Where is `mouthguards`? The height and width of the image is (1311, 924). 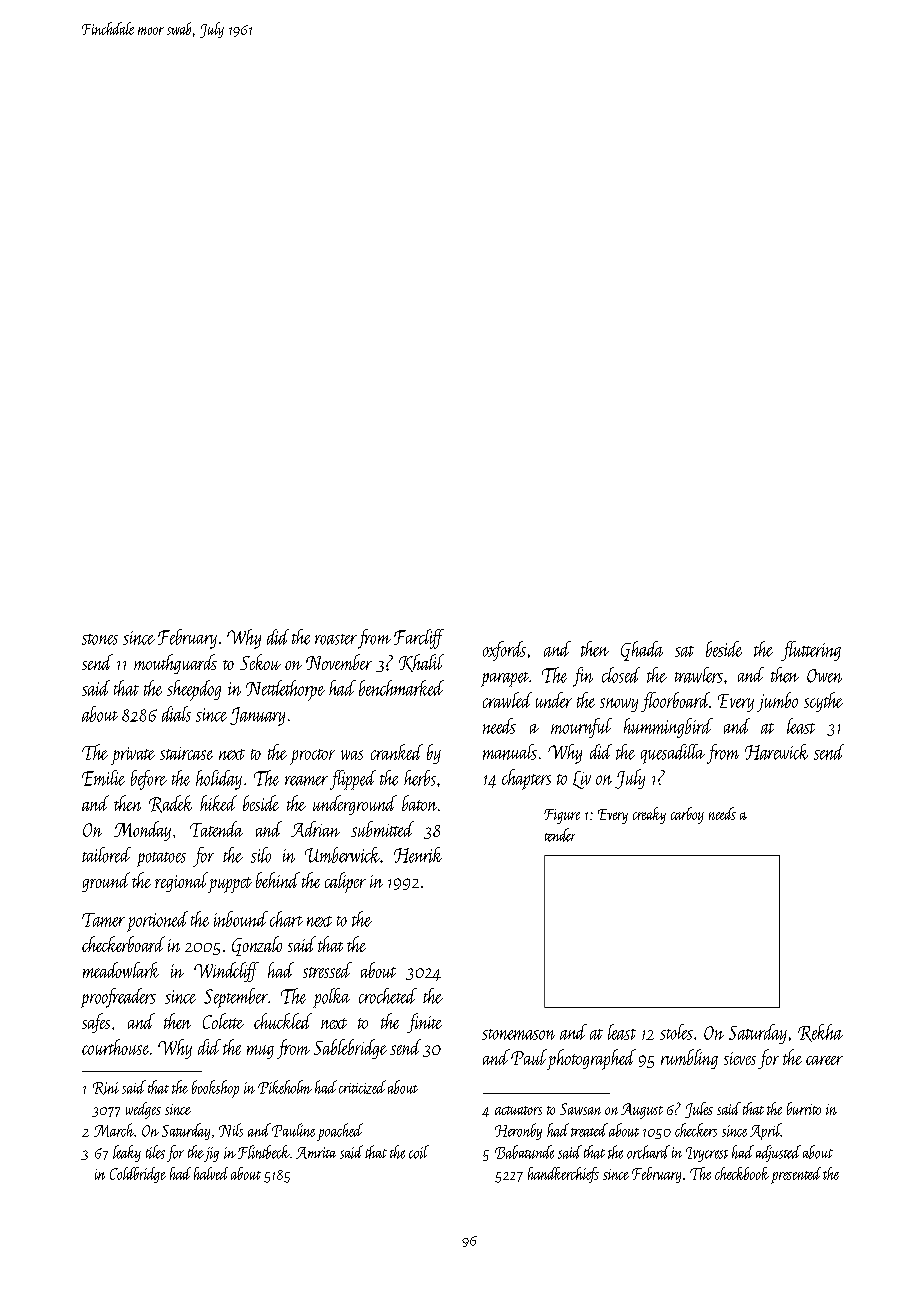
mouthguards is located at coordinates (175, 664).
